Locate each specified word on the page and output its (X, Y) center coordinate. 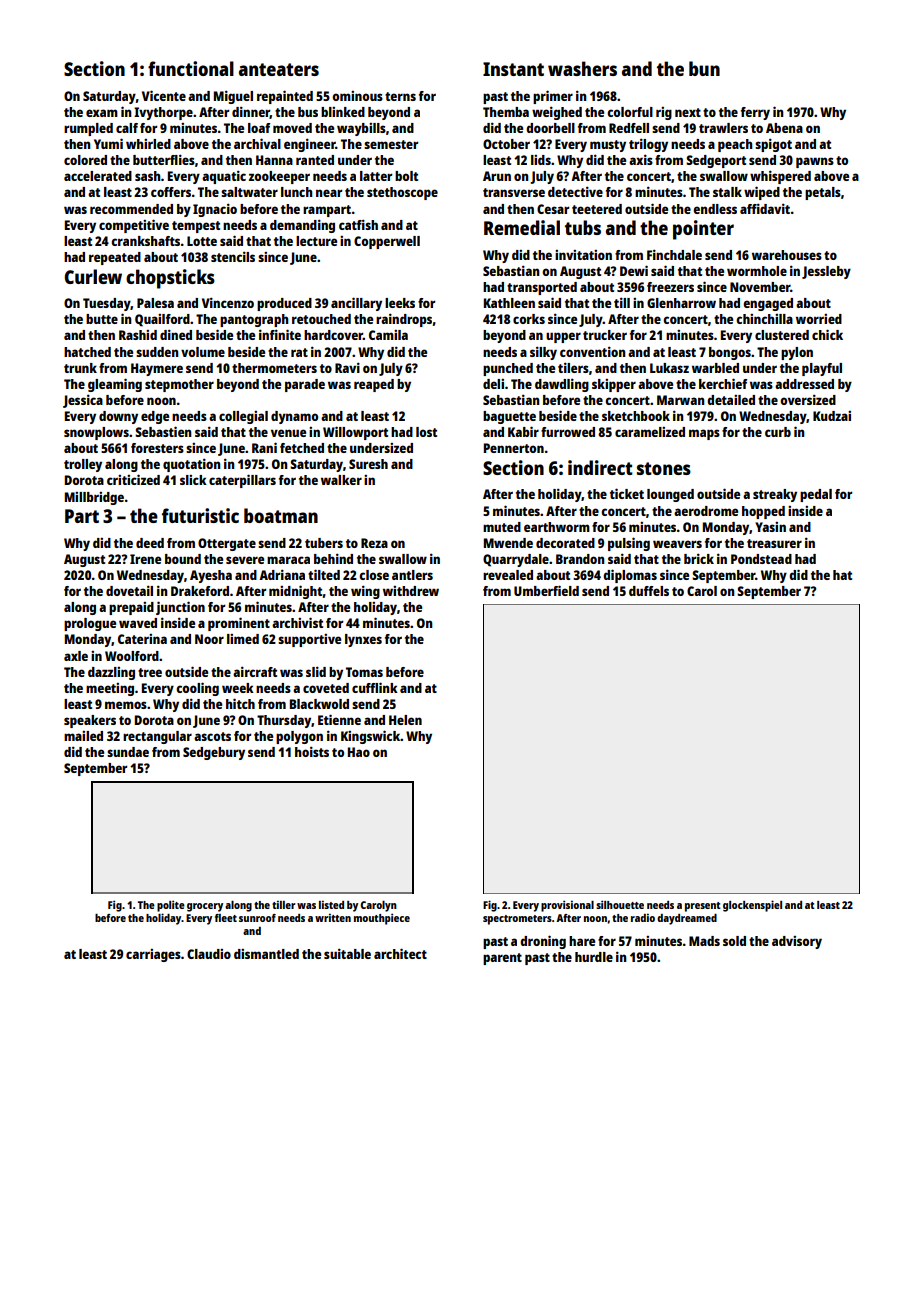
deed (150, 543)
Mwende (508, 543)
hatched (87, 352)
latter (376, 176)
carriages (153, 955)
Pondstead (761, 559)
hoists (312, 751)
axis (641, 159)
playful (822, 369)
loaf (259, 128)
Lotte (202, 241)
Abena (784, 128)
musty (608, 146)
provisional (567, 906)
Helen (405, 720)
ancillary (356, 304)
